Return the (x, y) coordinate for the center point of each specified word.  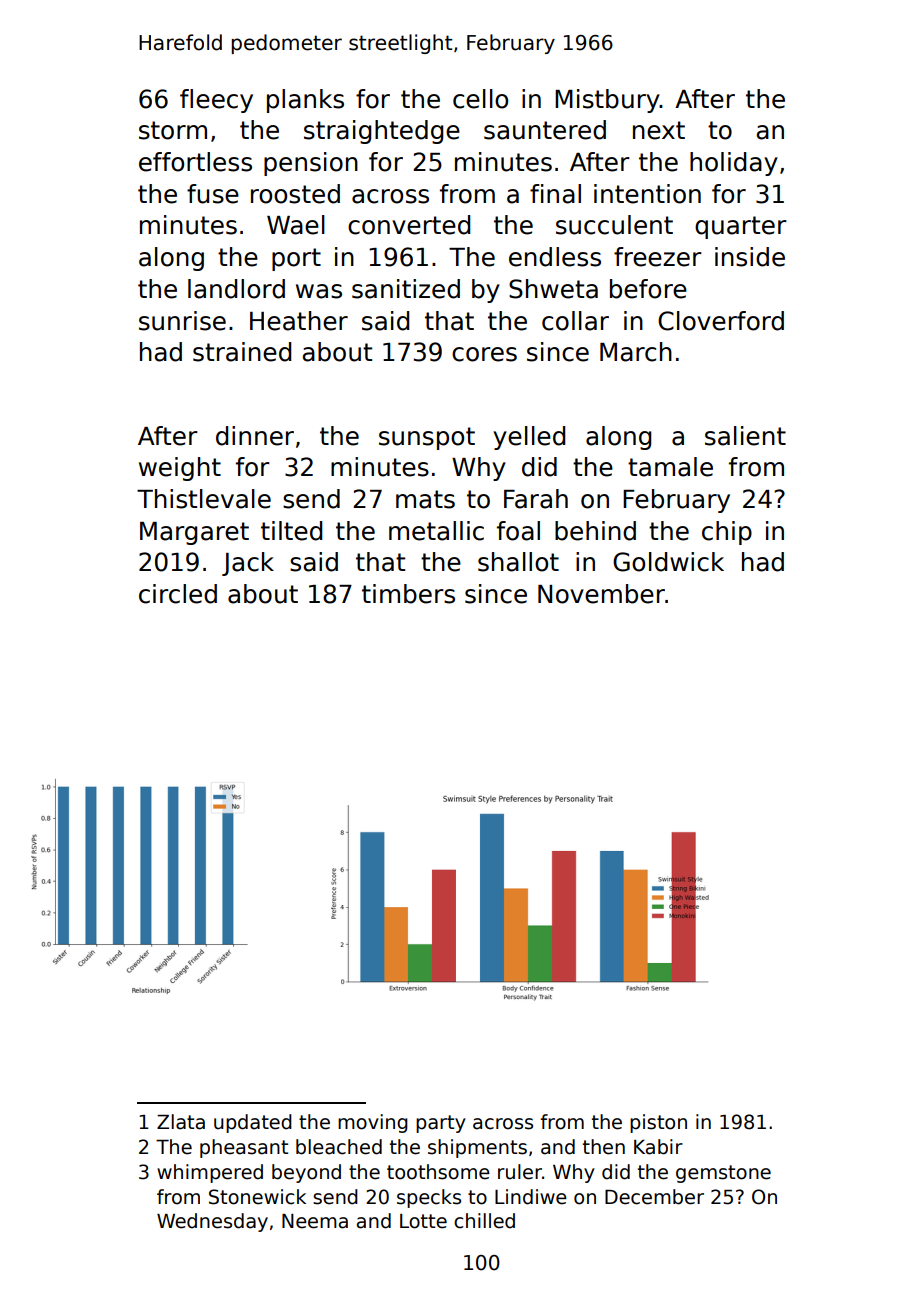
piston (658, 1123)
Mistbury (607, 101)
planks (305, 101)
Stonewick (257, 1197)
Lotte (423, 1221)
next (659, 130)
